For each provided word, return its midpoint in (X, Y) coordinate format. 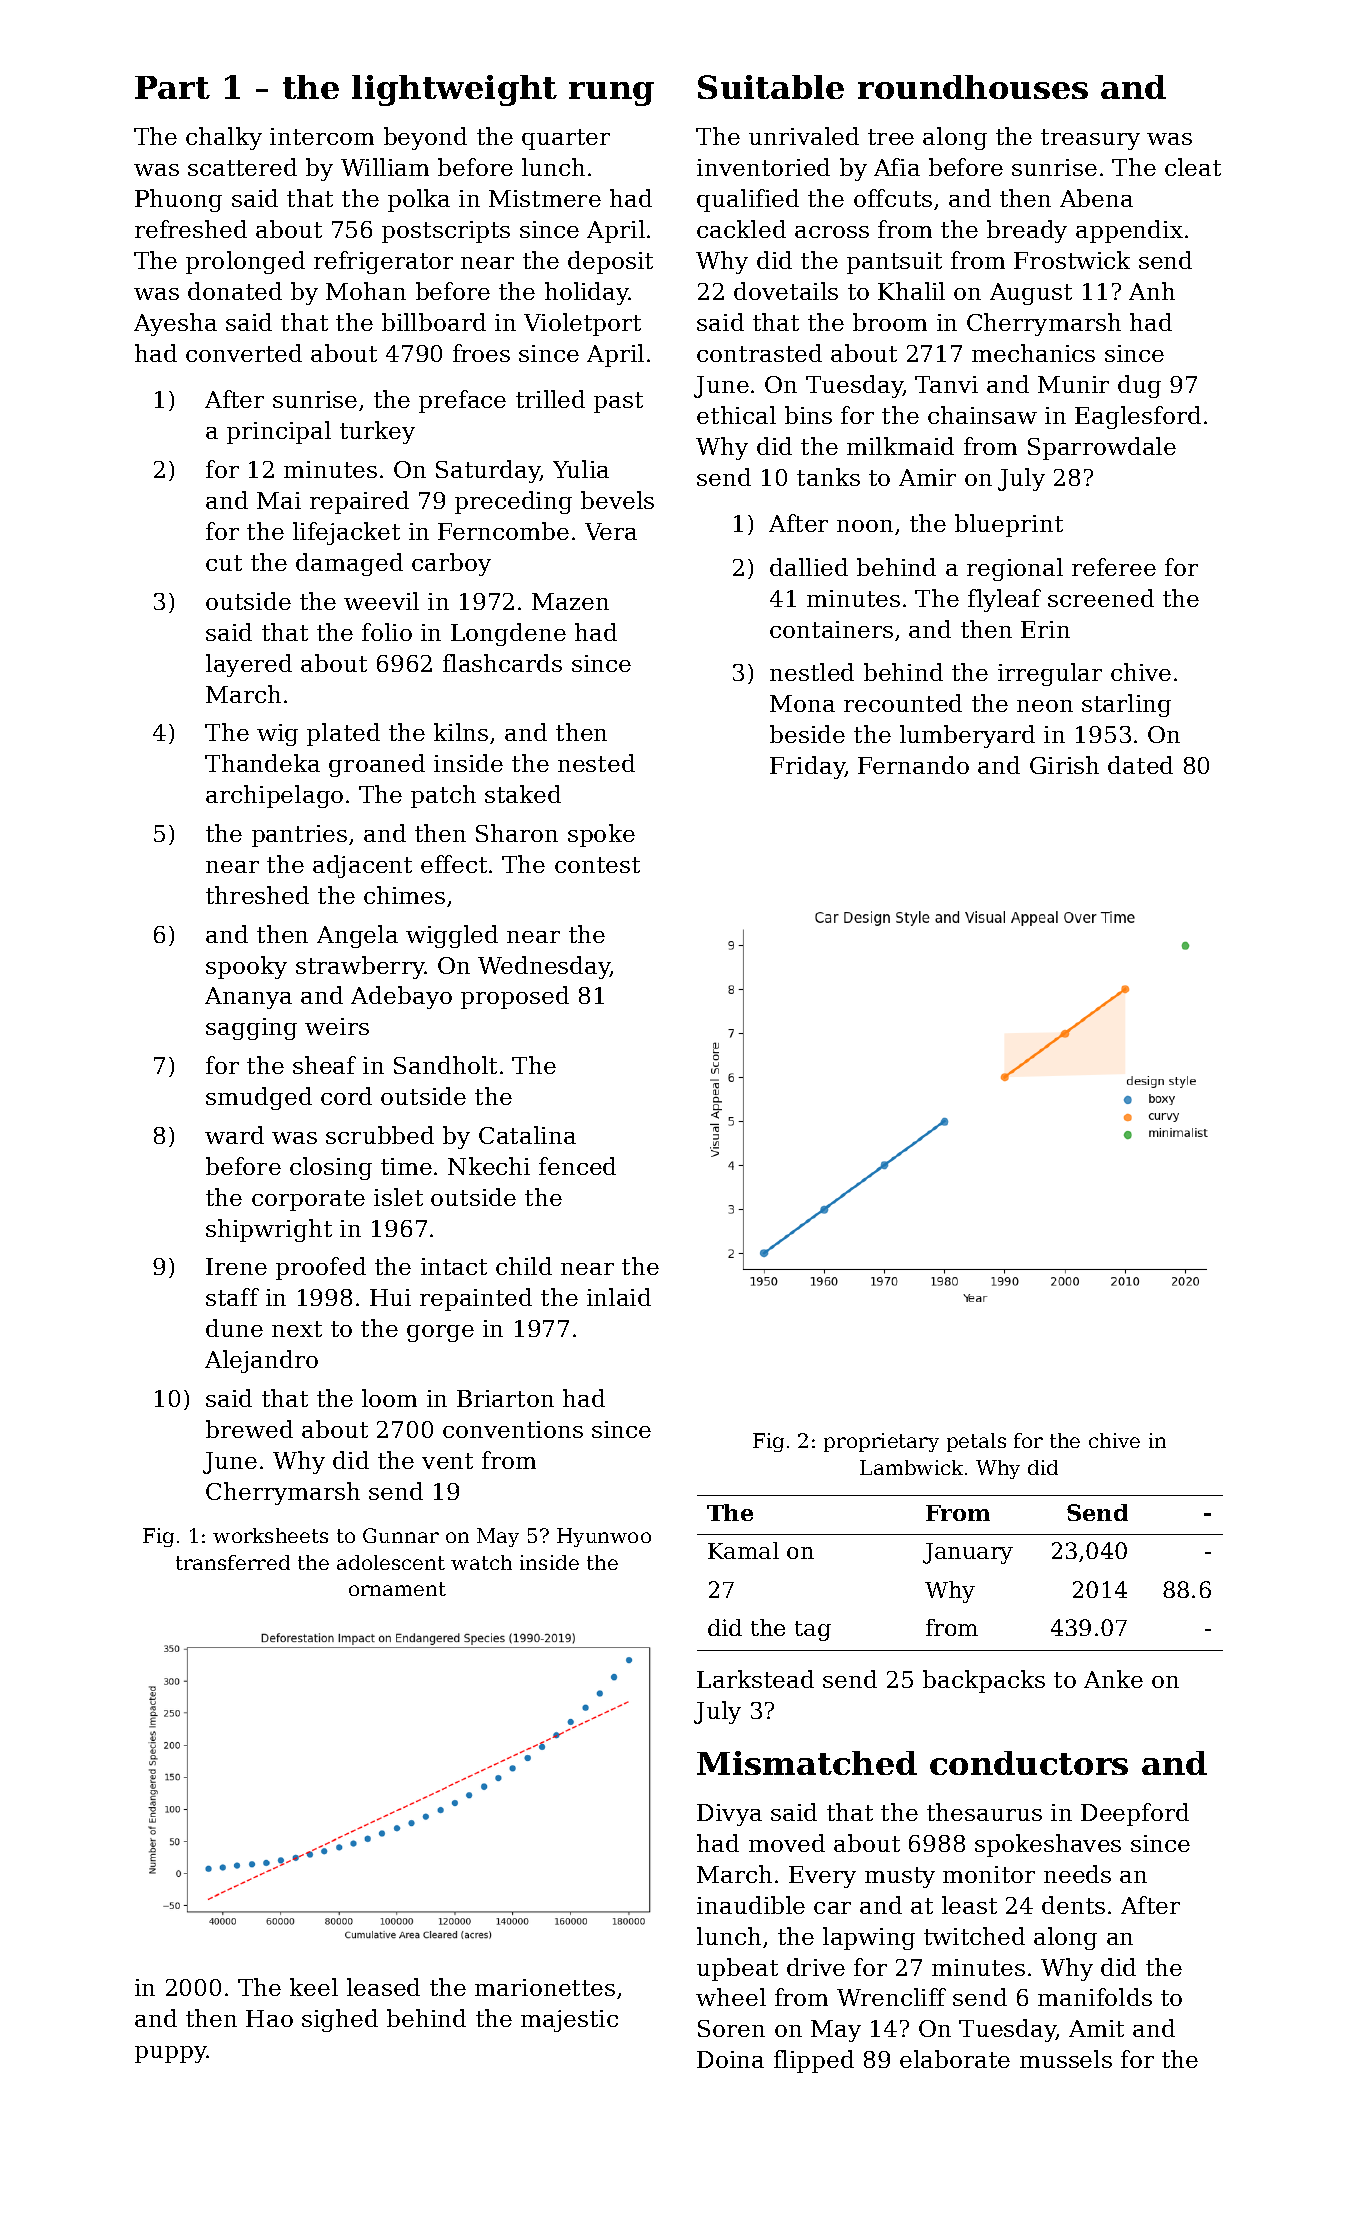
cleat (1193, 167)
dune (234, 1328)
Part (172, 87)
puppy (171, 2054)
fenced (577, 1166)
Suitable (771, 87)
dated (1140, 765)
